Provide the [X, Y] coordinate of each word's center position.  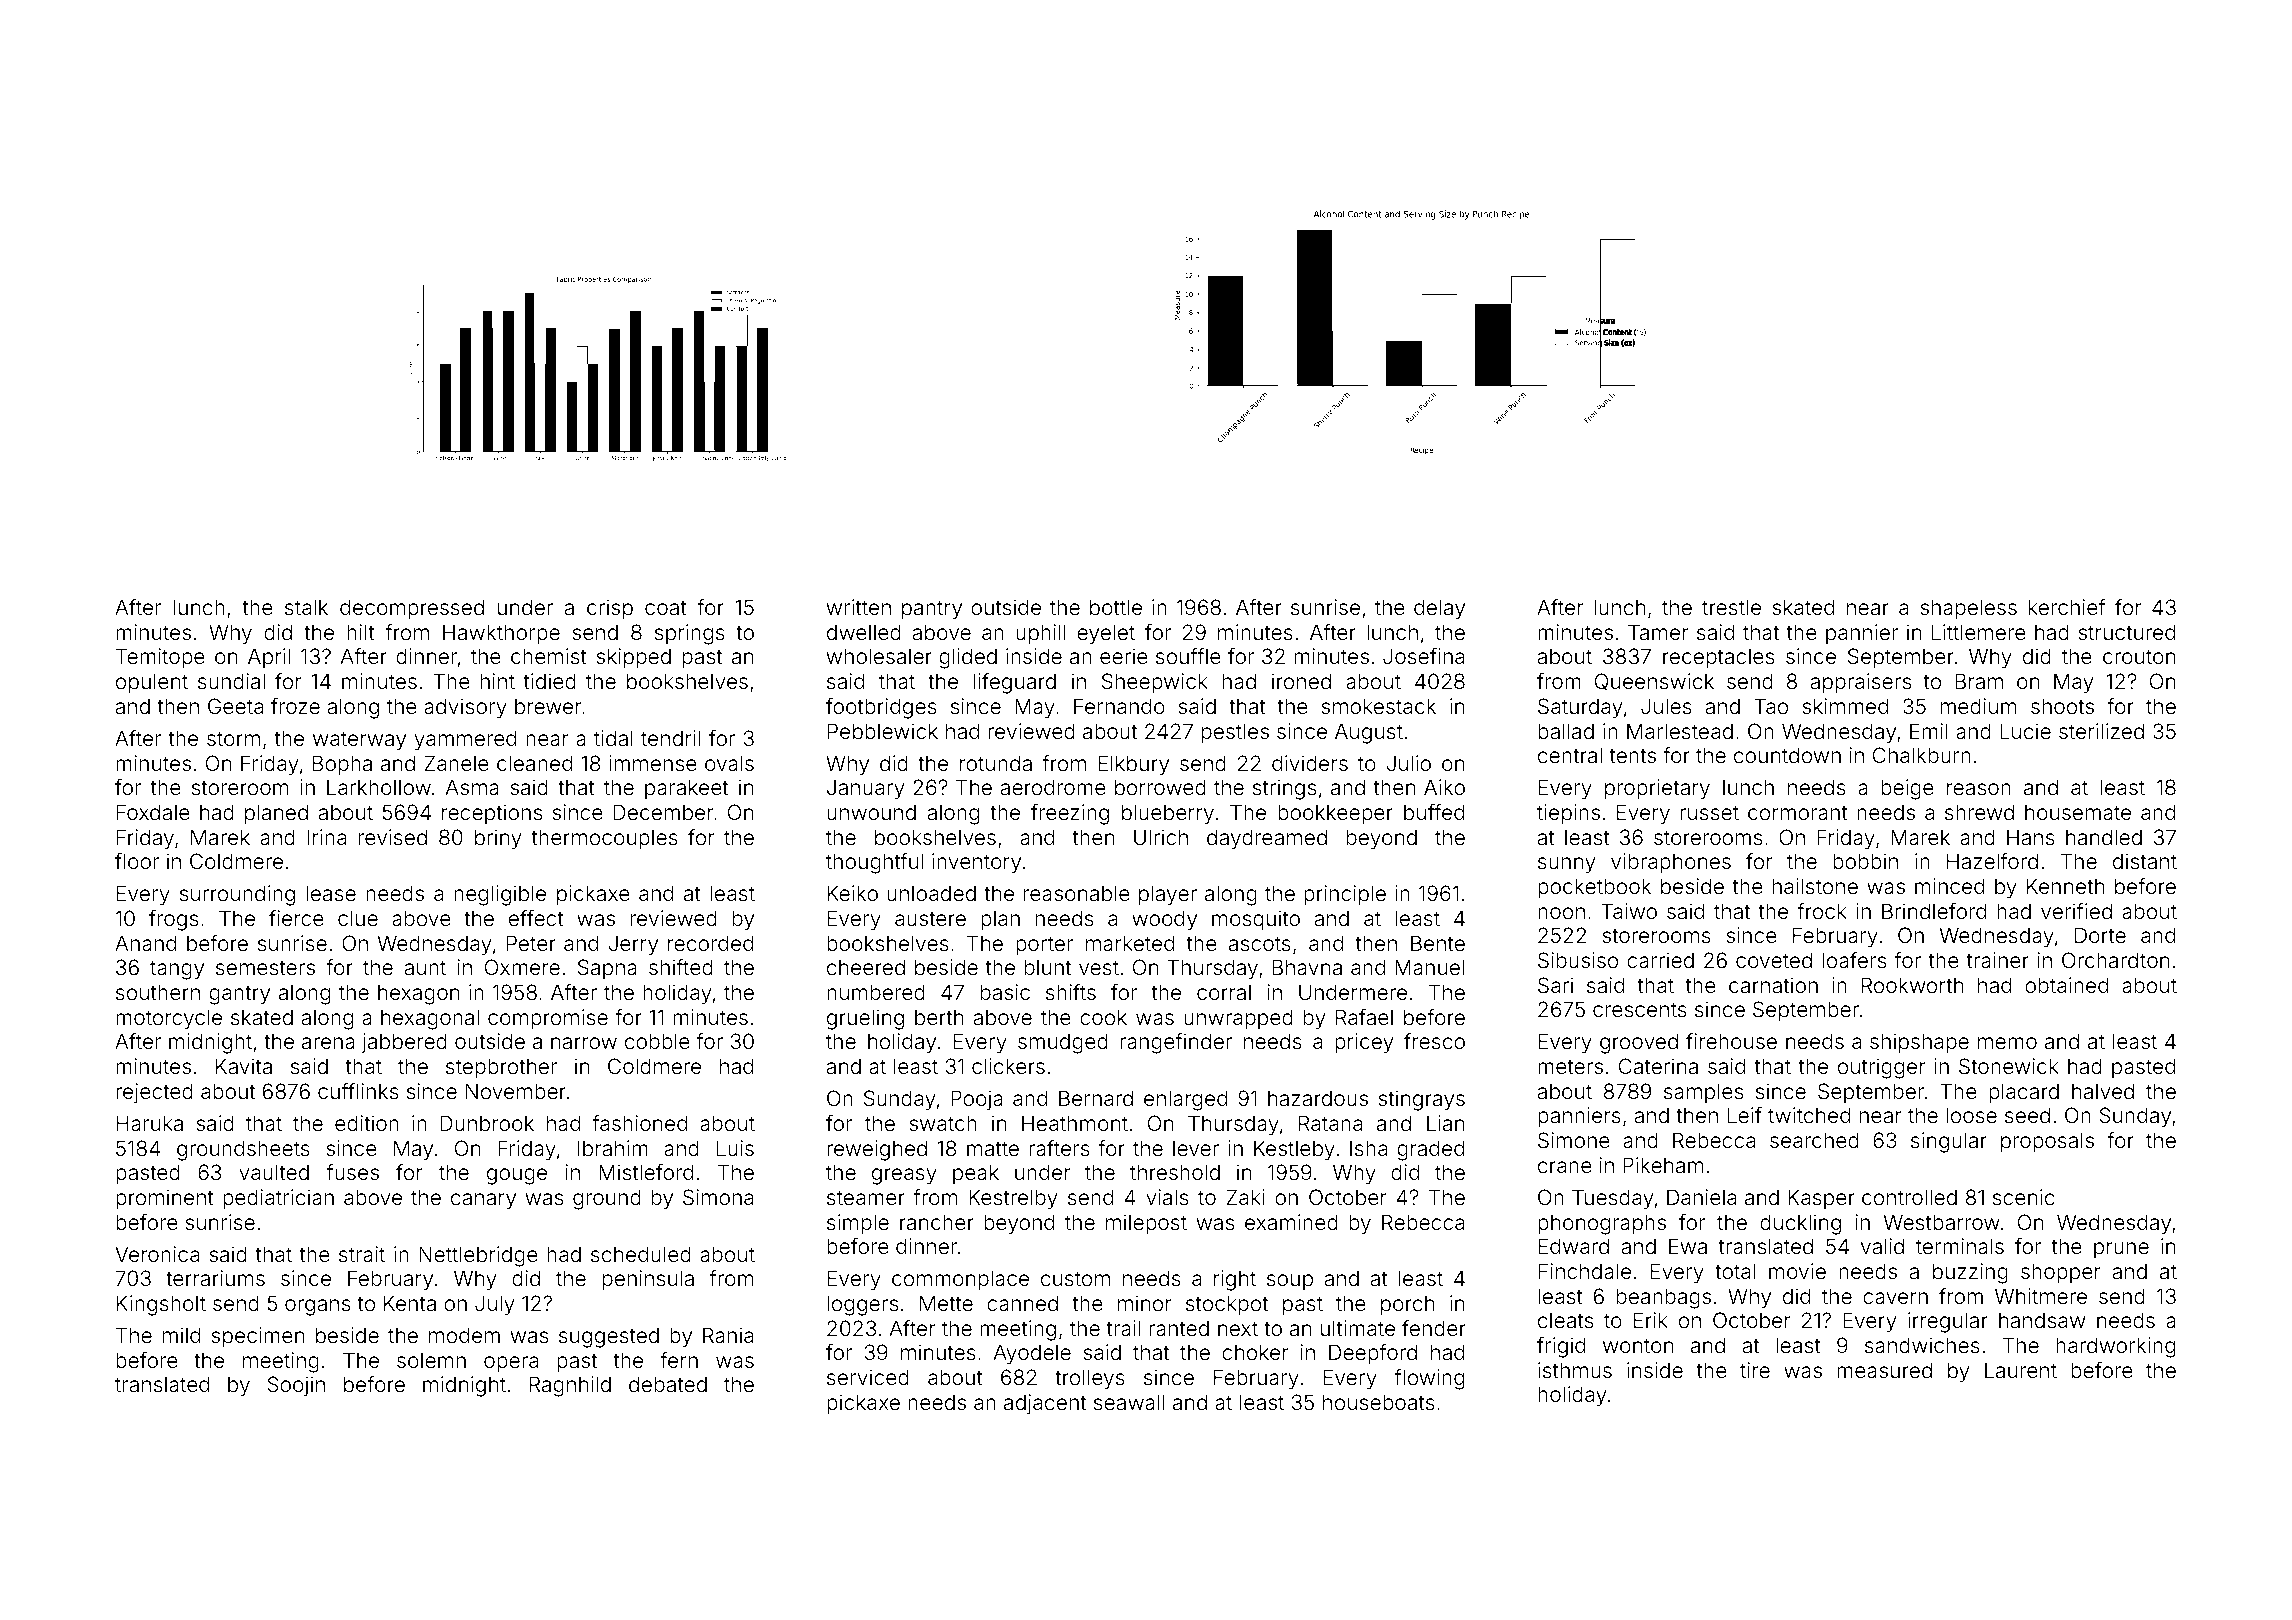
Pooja [977, 1100]
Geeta [235, 706]
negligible [500, 895]
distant [2145, 861]
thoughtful [874, 863]
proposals [2047, 1142]
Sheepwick [1155, 683]
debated [668, 1384]
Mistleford [646, 1172]
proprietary [1657, 789]
